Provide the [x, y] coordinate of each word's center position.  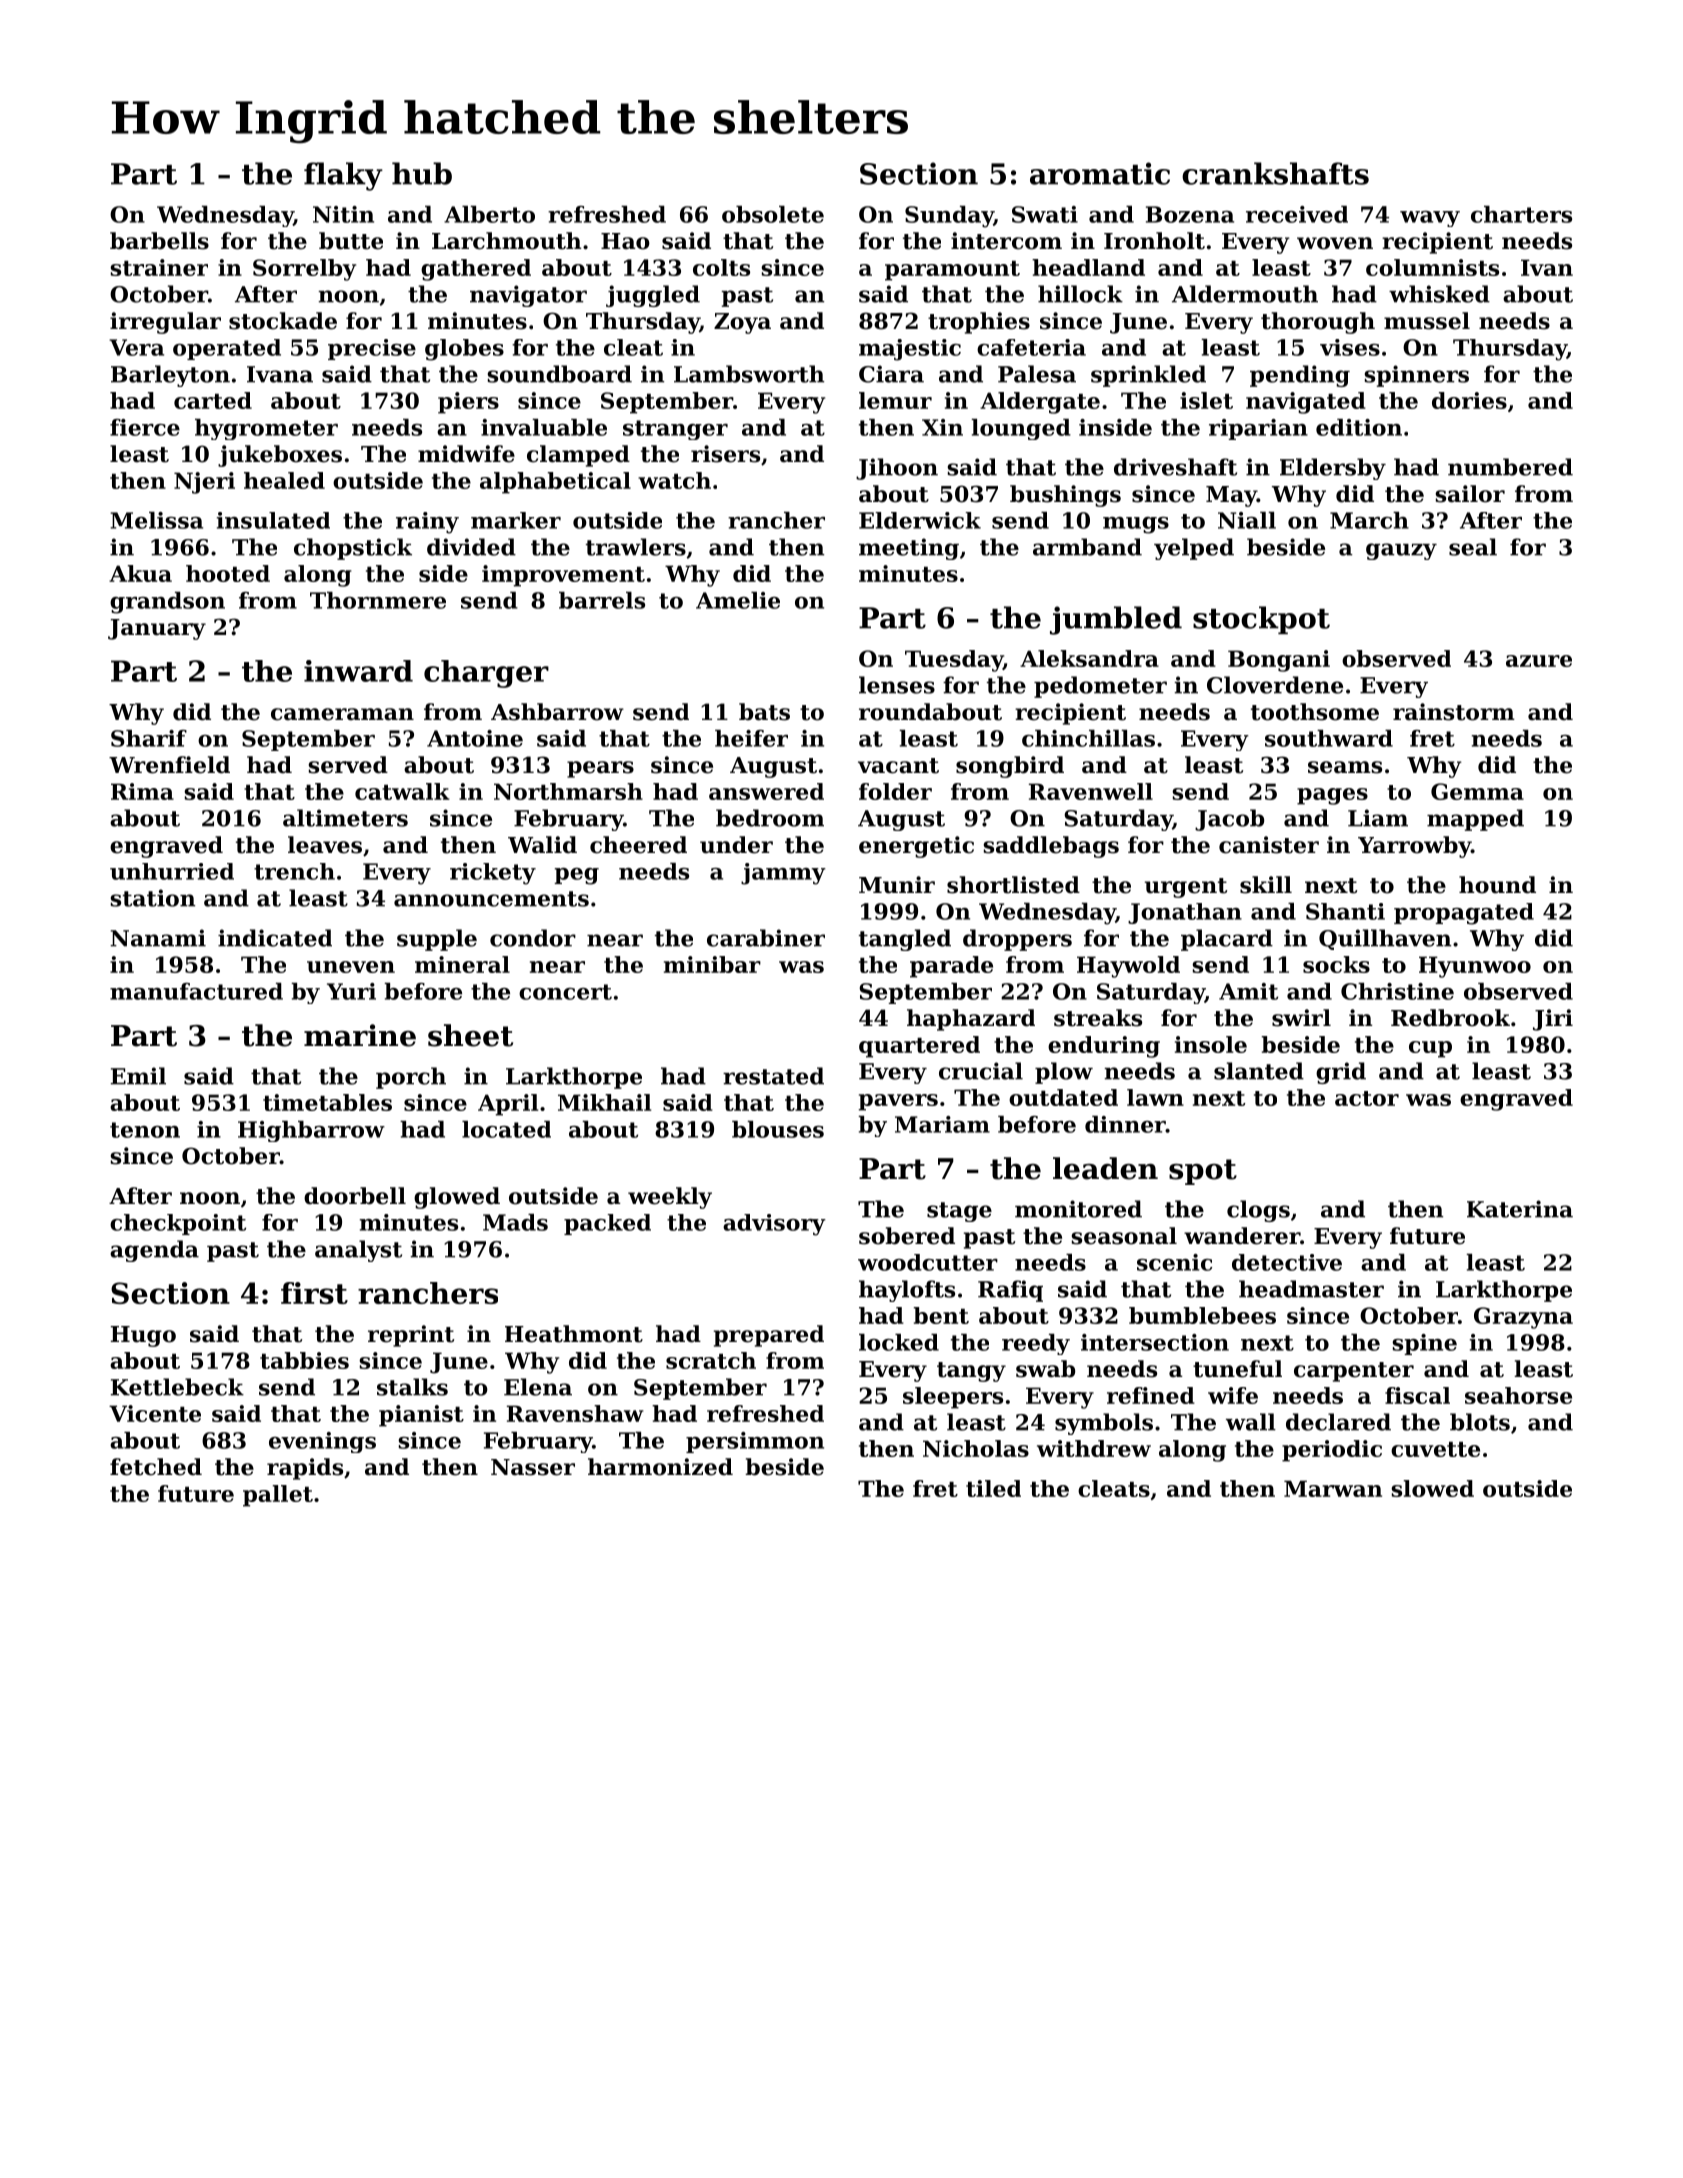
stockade [283, 321]
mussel [1427, 321]
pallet [278, 1496]
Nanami [158, 938]
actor [1367, 1098]
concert [565, 992]
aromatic [1100, 173]
